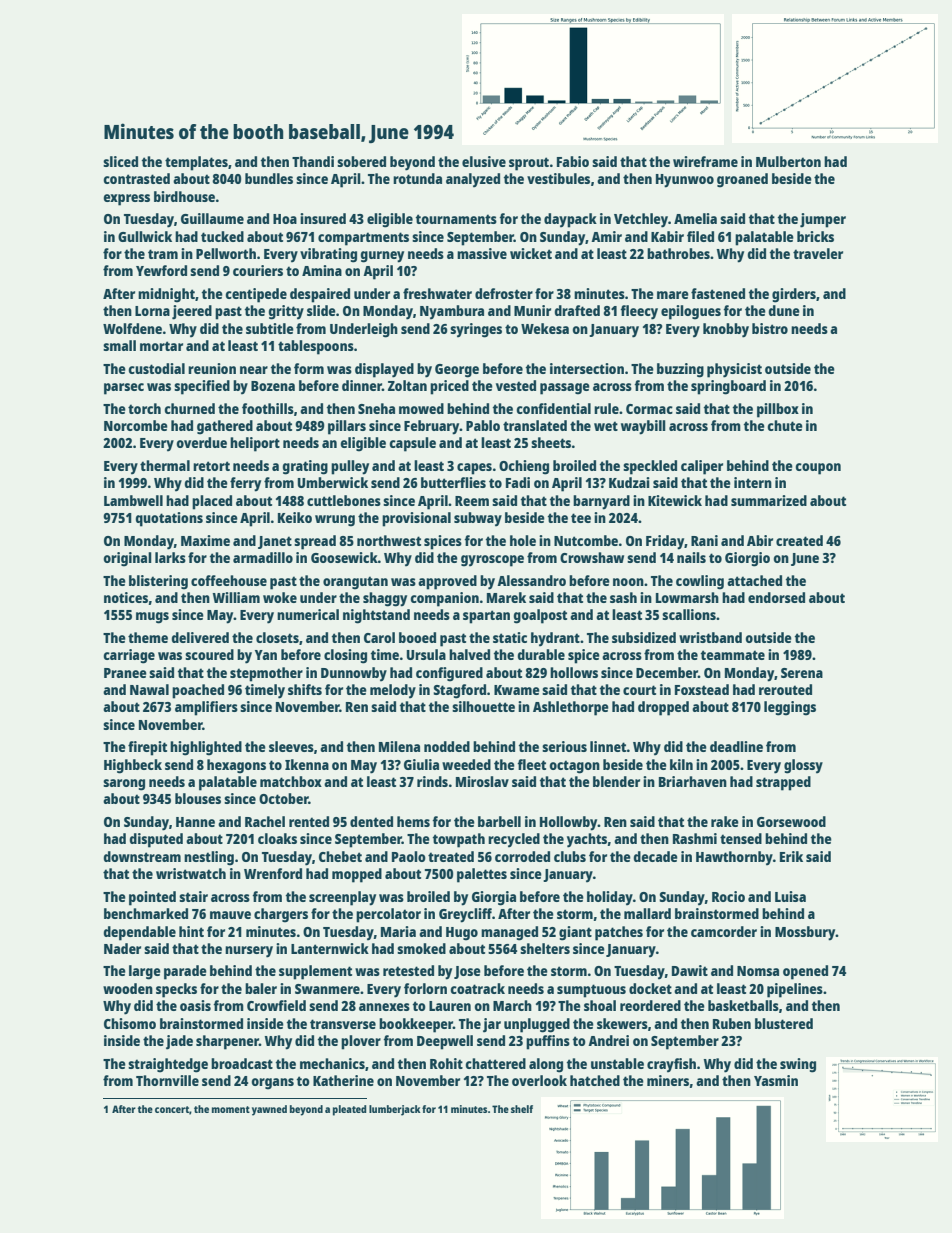 This screenshot has height=1233, width=952. Describe the element at coordinates (206, 708) in the screenshot. I see `amplifiers` at that location.
